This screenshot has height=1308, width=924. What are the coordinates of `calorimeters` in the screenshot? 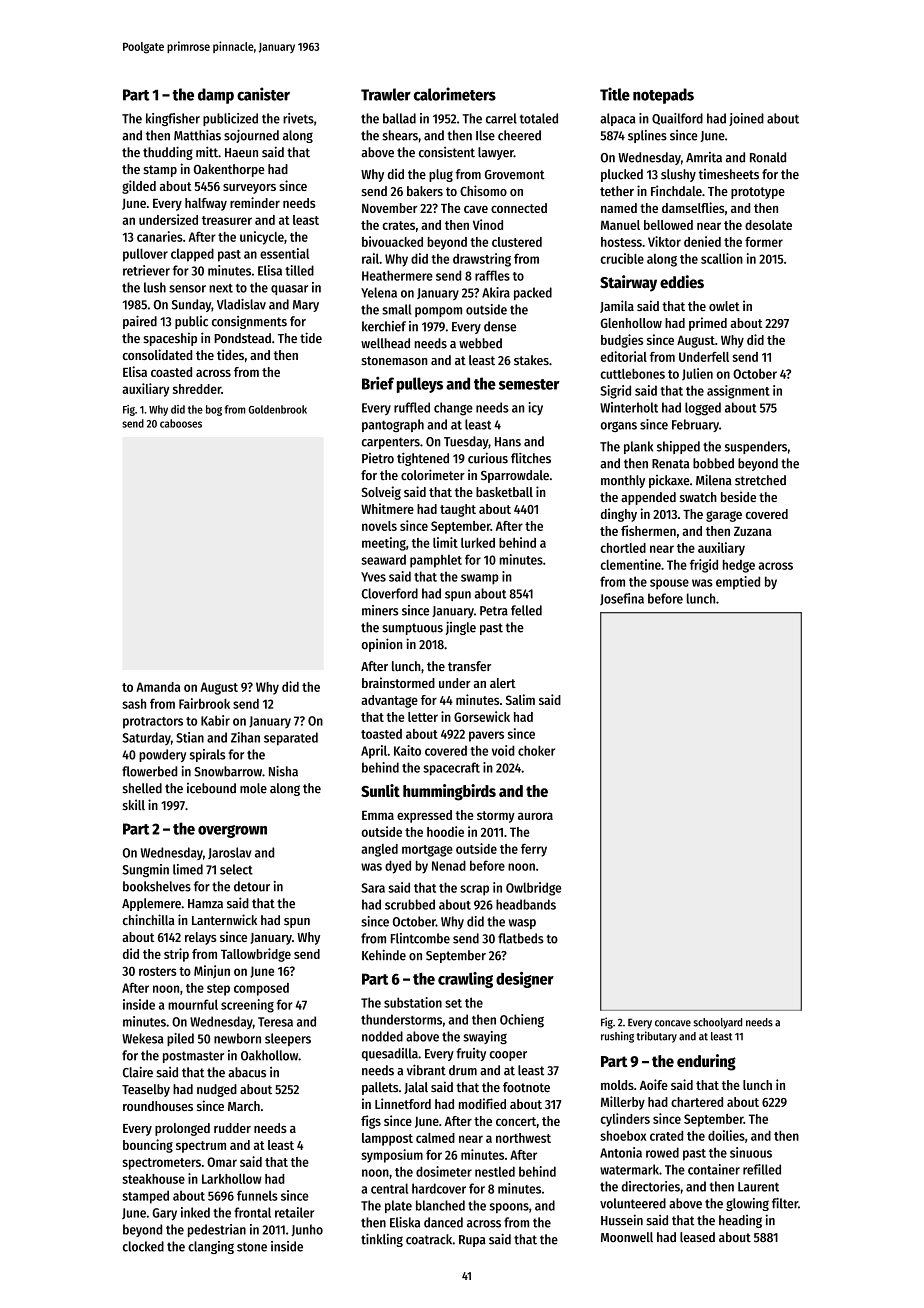 It's located at (455, 94).
